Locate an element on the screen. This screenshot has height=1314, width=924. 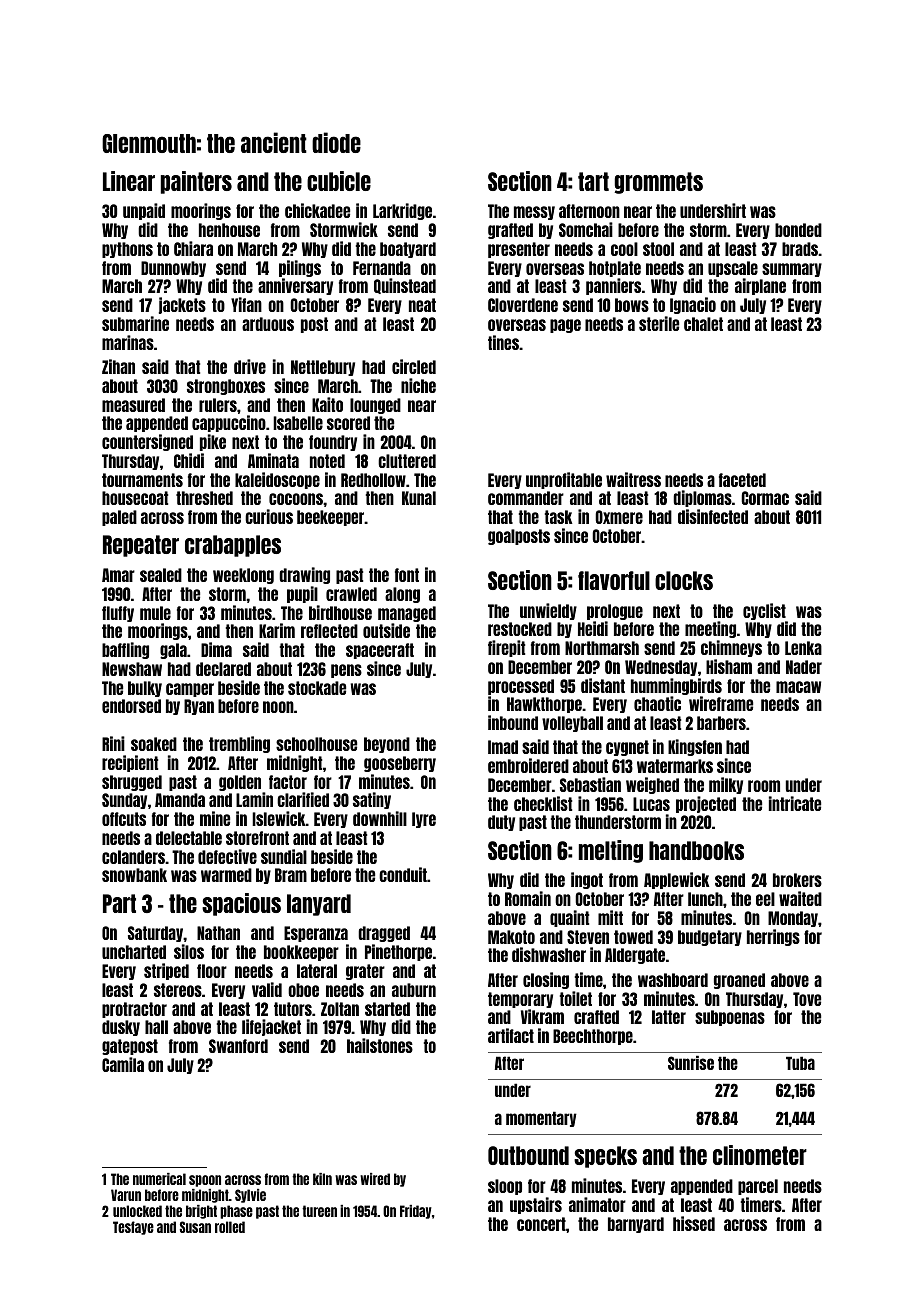
rolled is located at coordinates (230, 1227).
